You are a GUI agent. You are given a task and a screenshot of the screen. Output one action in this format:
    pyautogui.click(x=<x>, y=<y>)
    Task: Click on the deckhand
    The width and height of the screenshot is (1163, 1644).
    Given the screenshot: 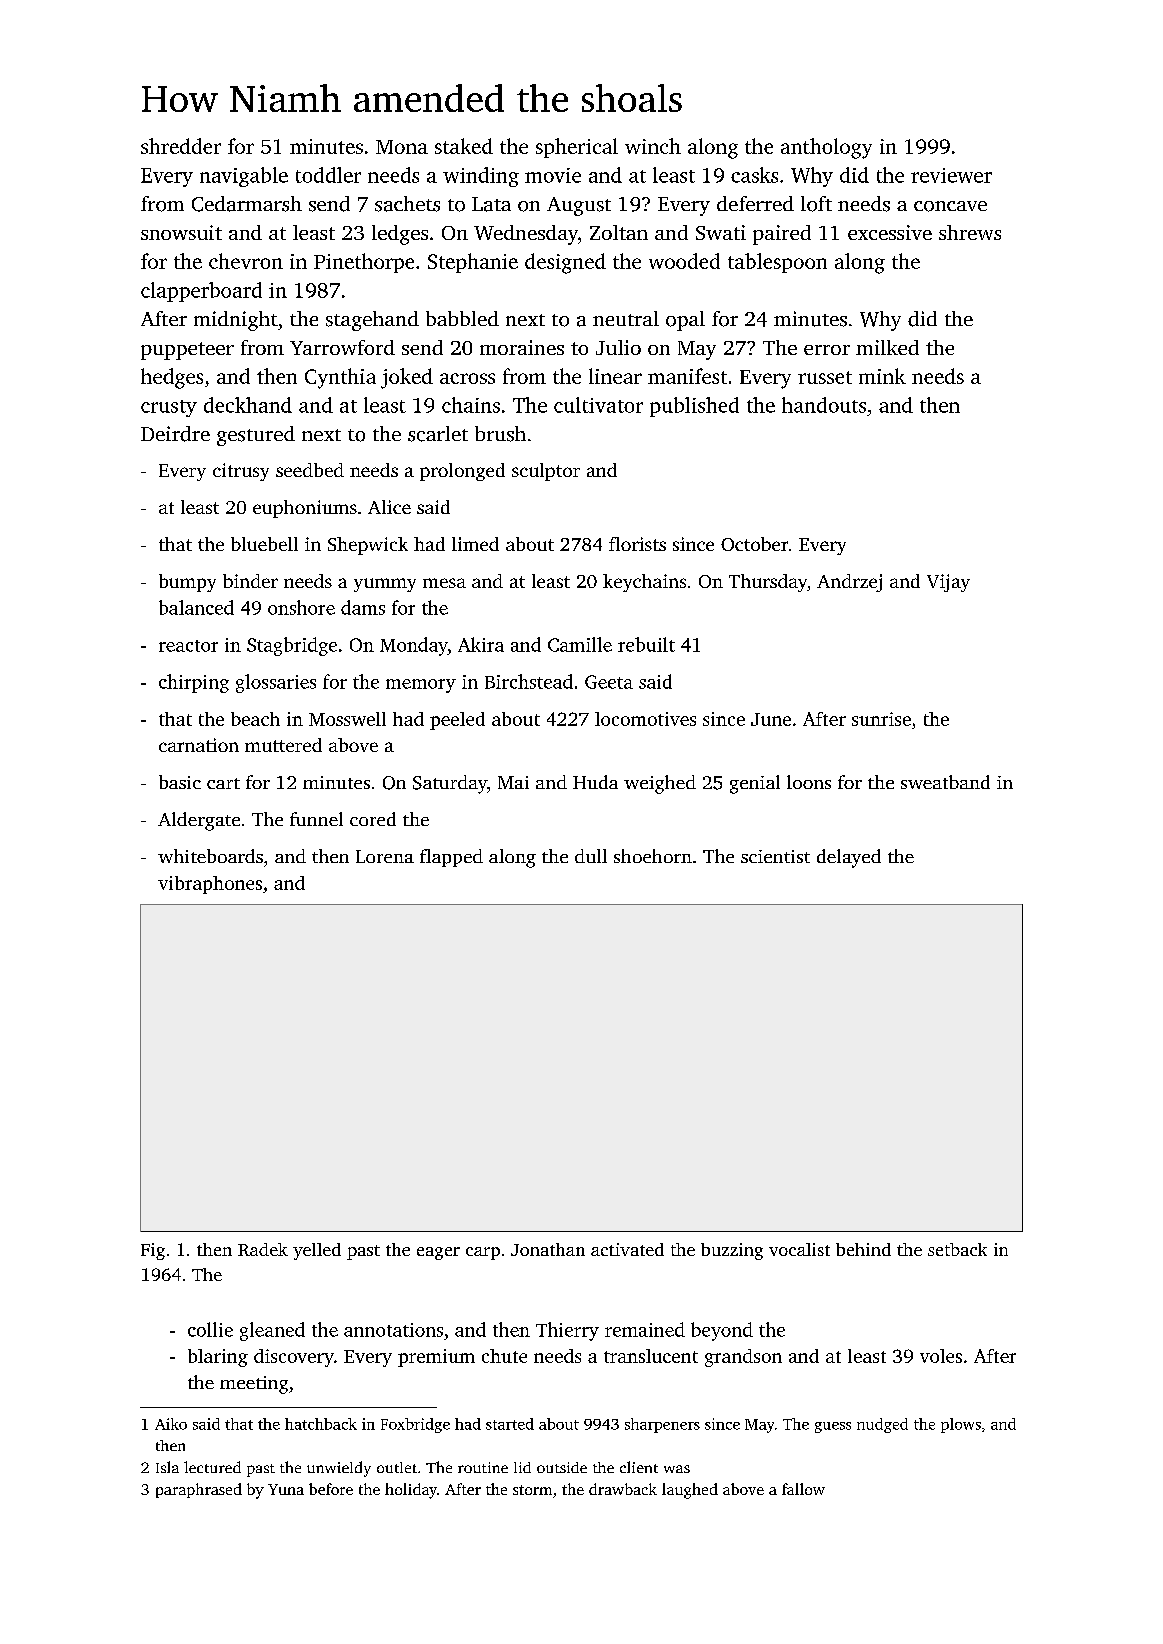 What is the action you would take?
    pyautogui.click(x=248, y=405)
